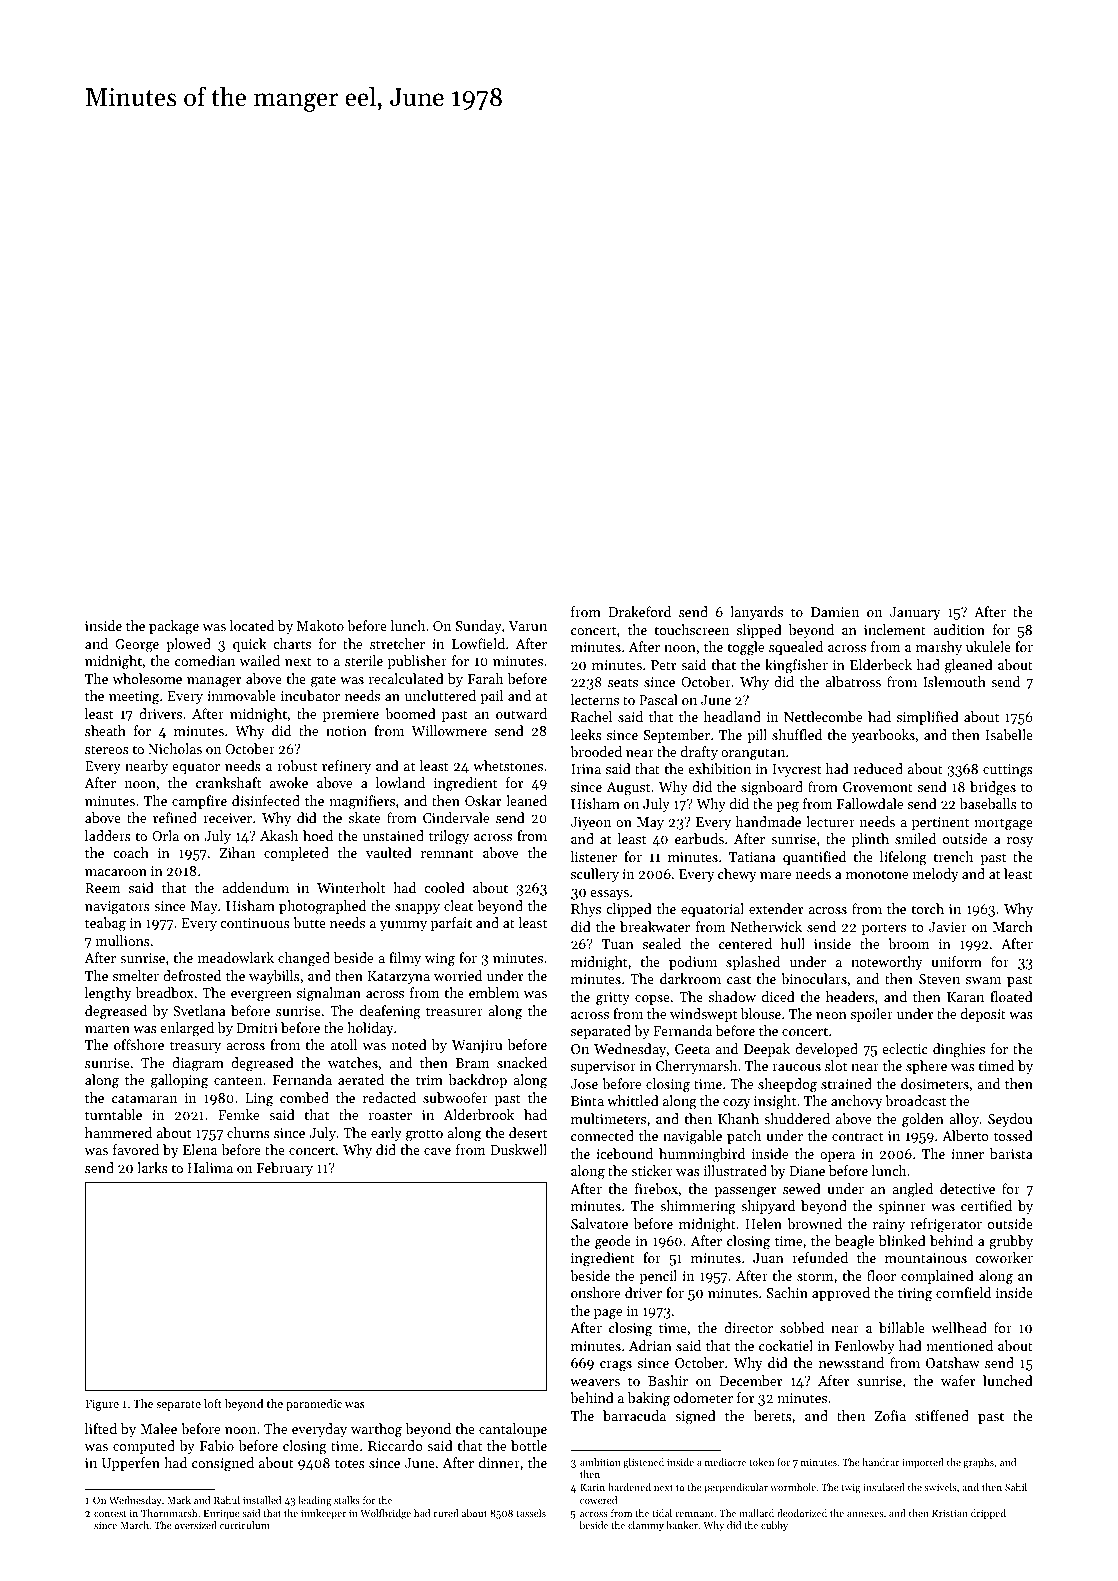 Image resolution: width=1118 pixels, height=1581 pixels. What do you see at coordinates (835, 612) in the screenshot?
I see `Damien` at bounding box center [835, 612].
